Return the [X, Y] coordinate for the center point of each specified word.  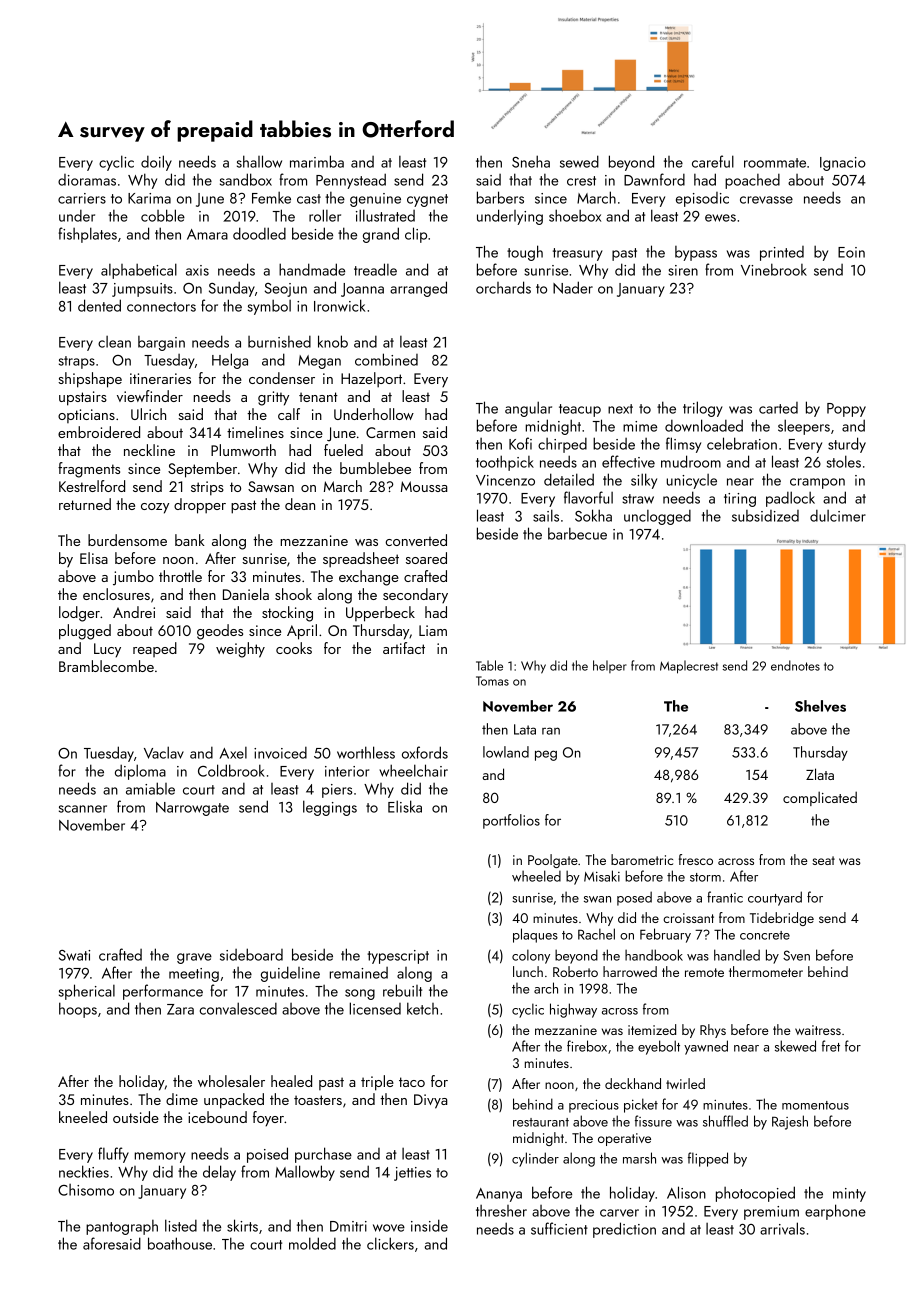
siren [683, 270]
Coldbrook [231, 770]
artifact [404, 648]
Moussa [424, 486]
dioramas [87, 180]
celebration [742, 443]
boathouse [180, 1243]
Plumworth [243, 450]
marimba [317, 161]
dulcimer [838, 516]
